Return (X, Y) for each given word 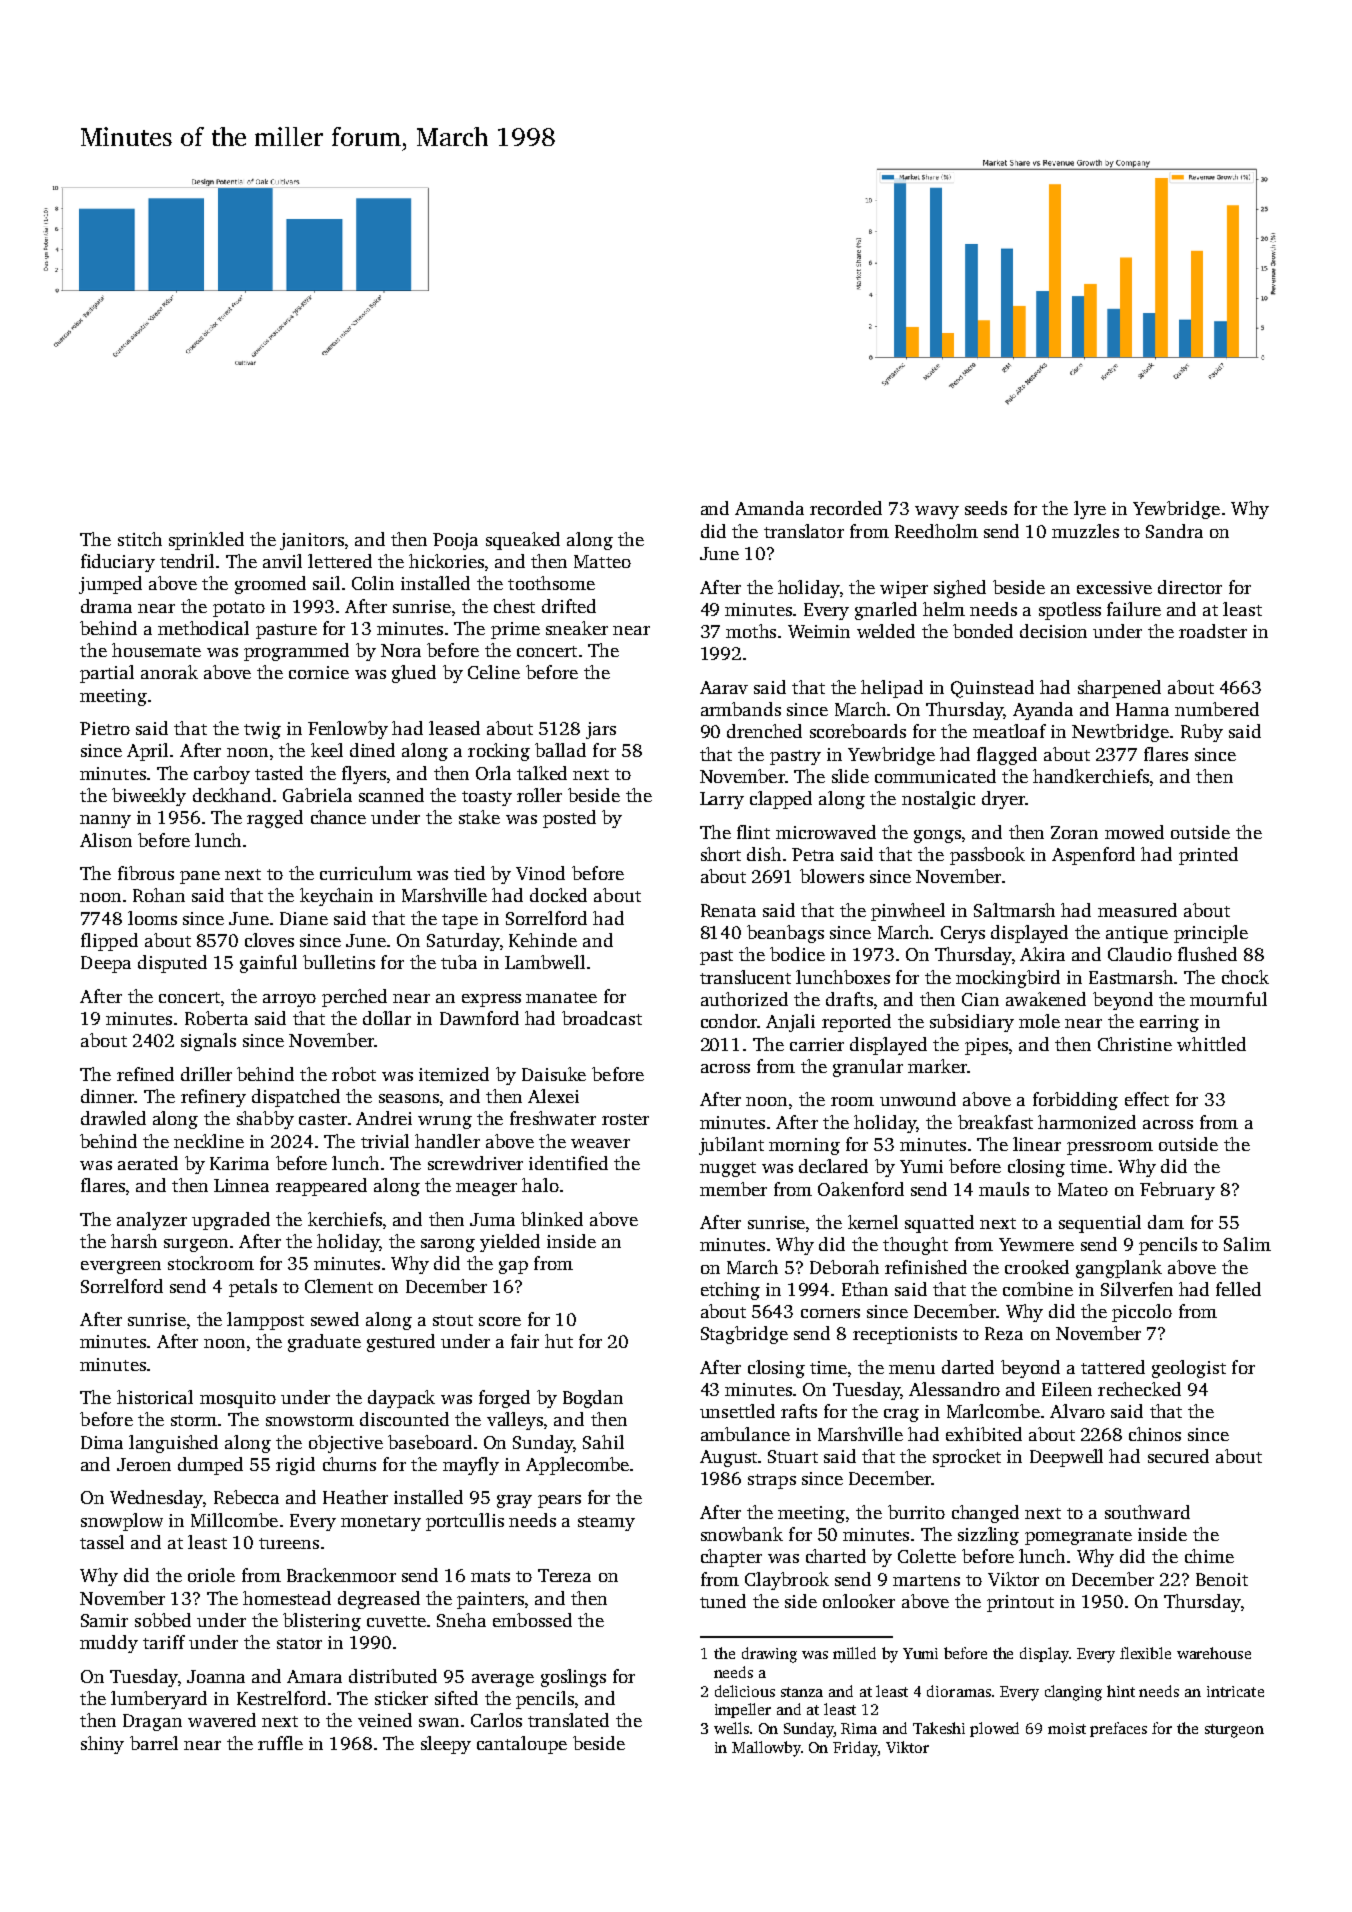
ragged (275, 819)
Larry (722, 800)
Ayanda (1043, 711)
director (1190, 587)
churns (349, 1464)
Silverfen (1137, 1289)
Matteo (602, 561)
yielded (510, 1243)
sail (326, 583)
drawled (113, 1118)
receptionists (905, 1335)
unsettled (737, 1411)
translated (568, 1720)
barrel (154, 1743)
